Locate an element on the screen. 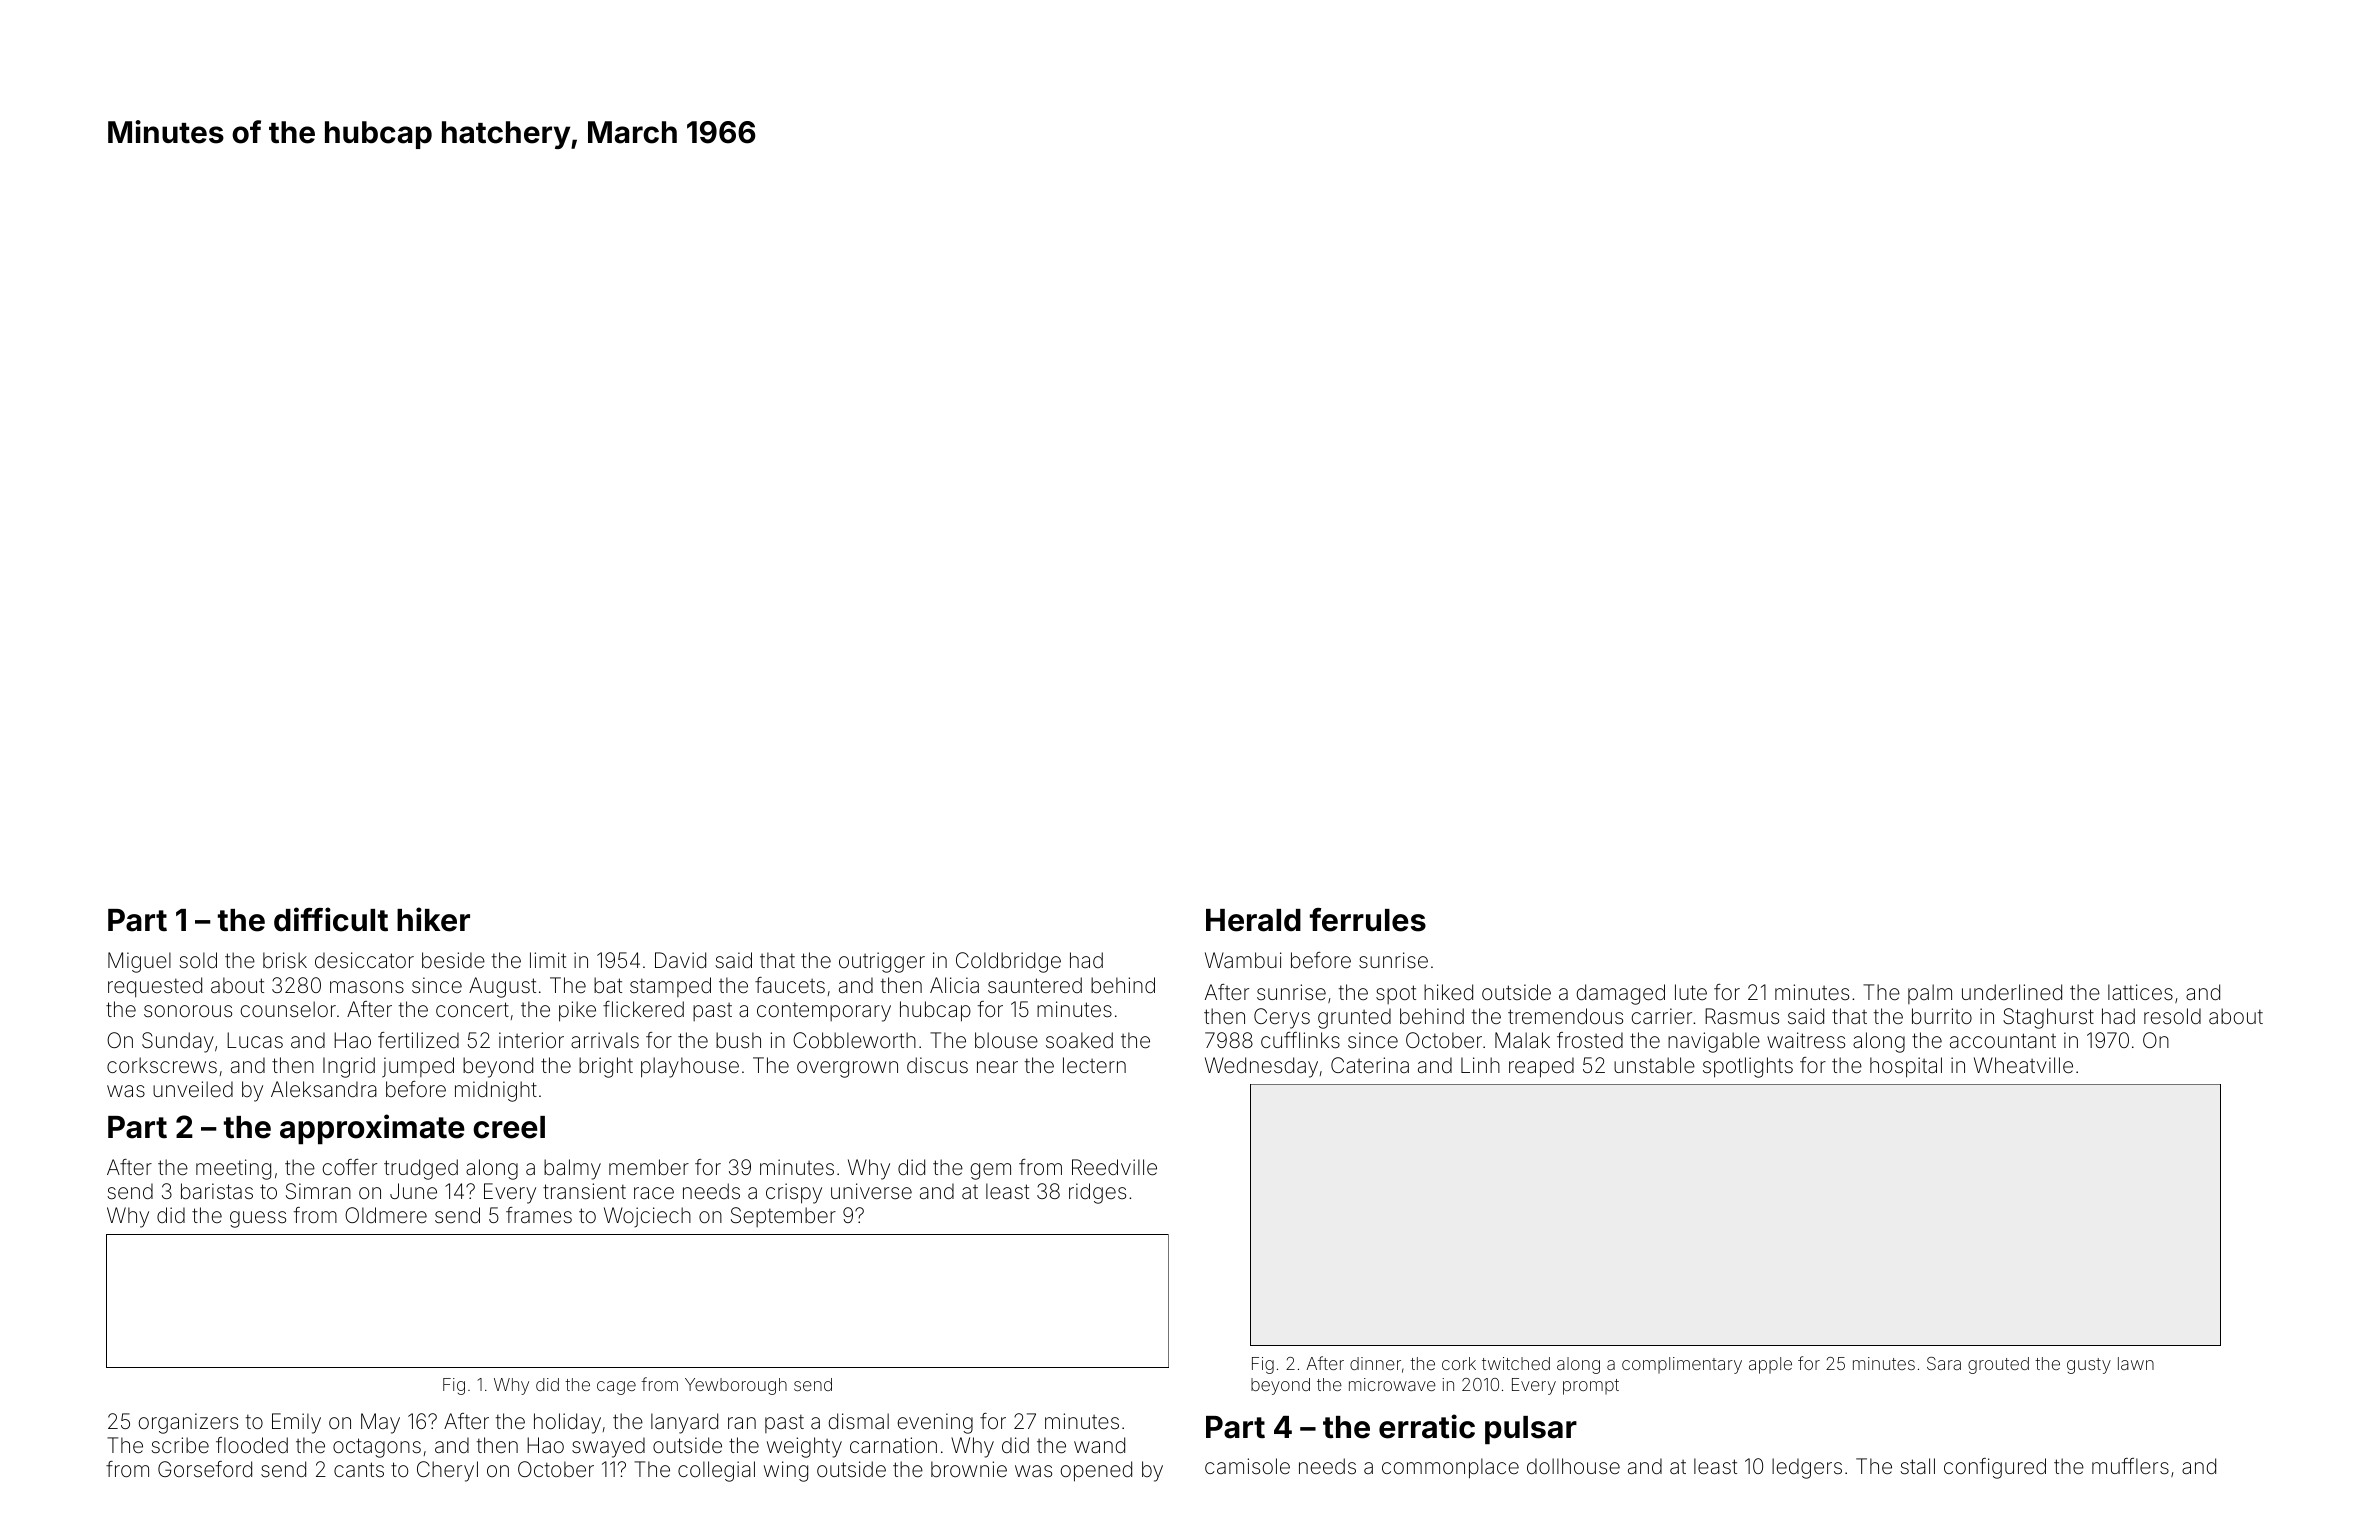  opened is located at coordinates (1096, 1471).
